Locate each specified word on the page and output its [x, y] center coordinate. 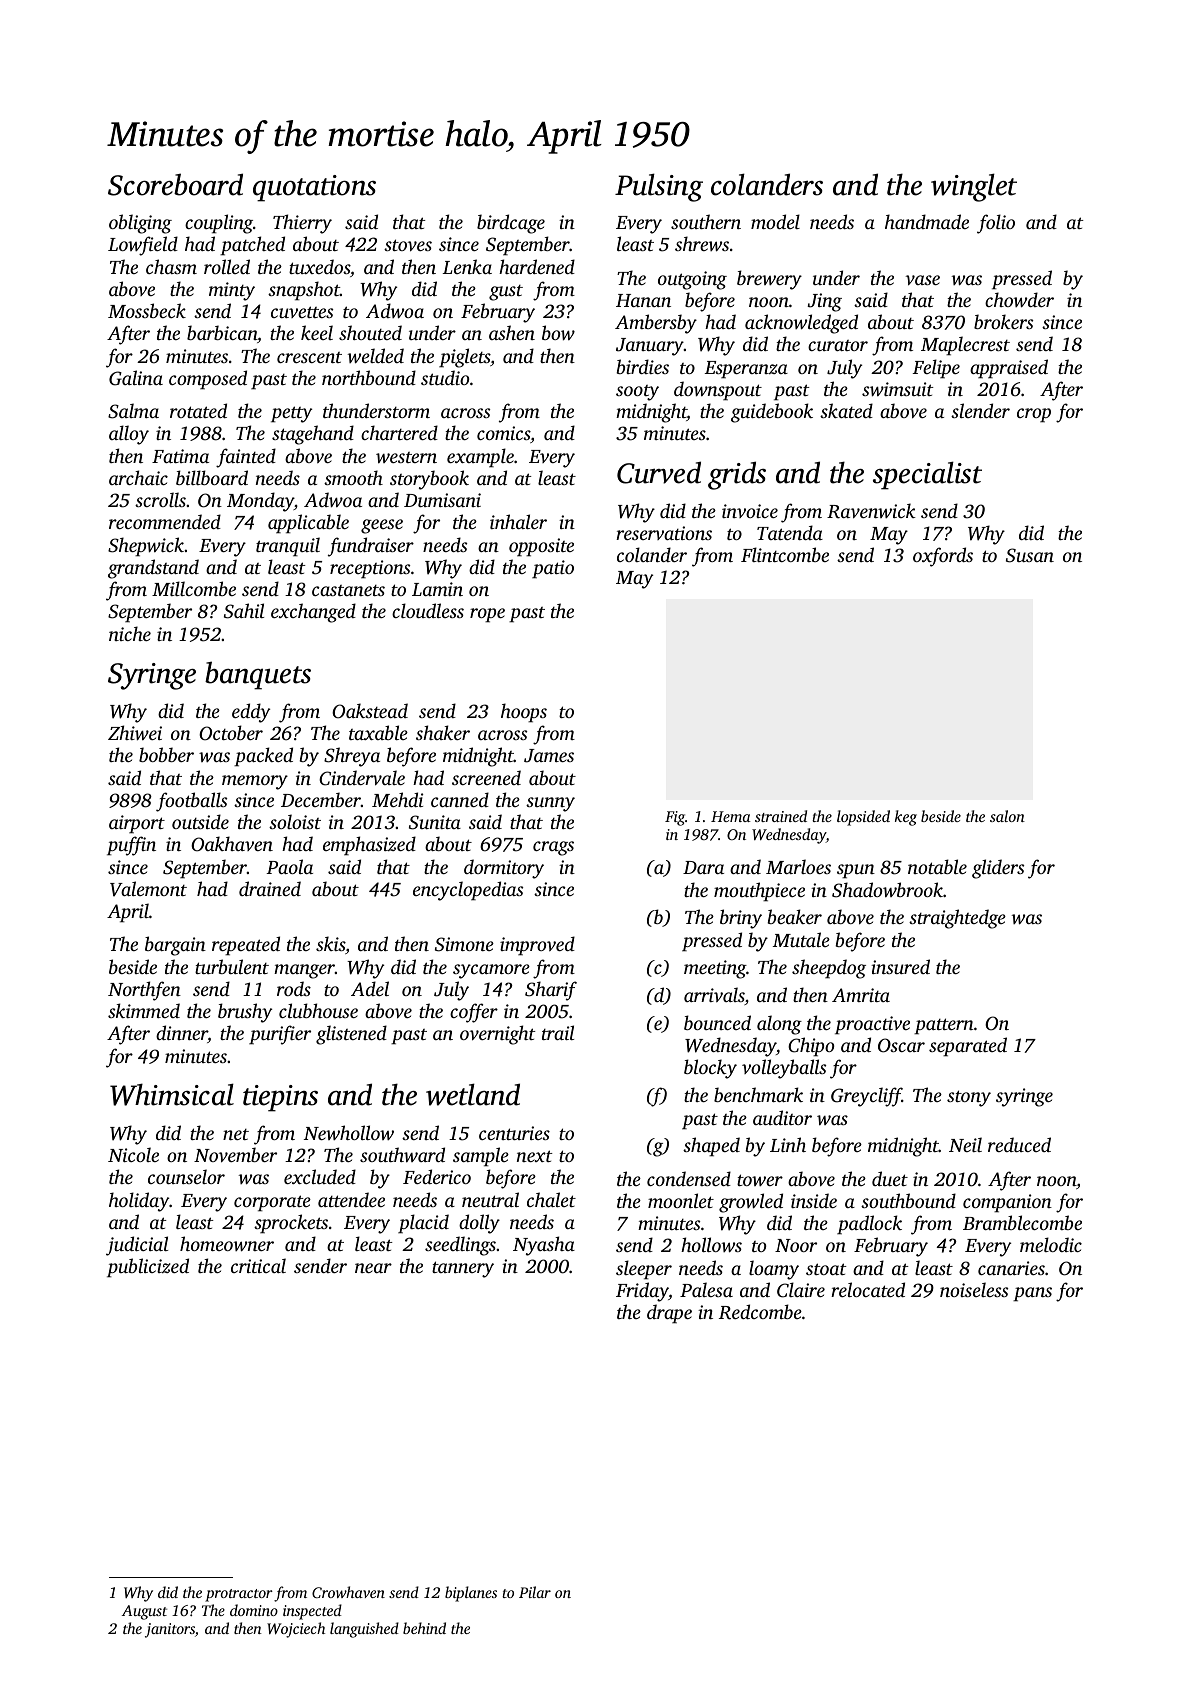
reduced [1019, 1144]
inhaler [518, 521]
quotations [314, 188]
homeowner [227, 1244]
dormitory [504, 869]
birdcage [511, 224]
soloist [295, 821]
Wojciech [296, 1630]
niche [130, 633]
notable [937, 866]
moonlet [681, 1200]
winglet [974, 187]
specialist [927, 475]
